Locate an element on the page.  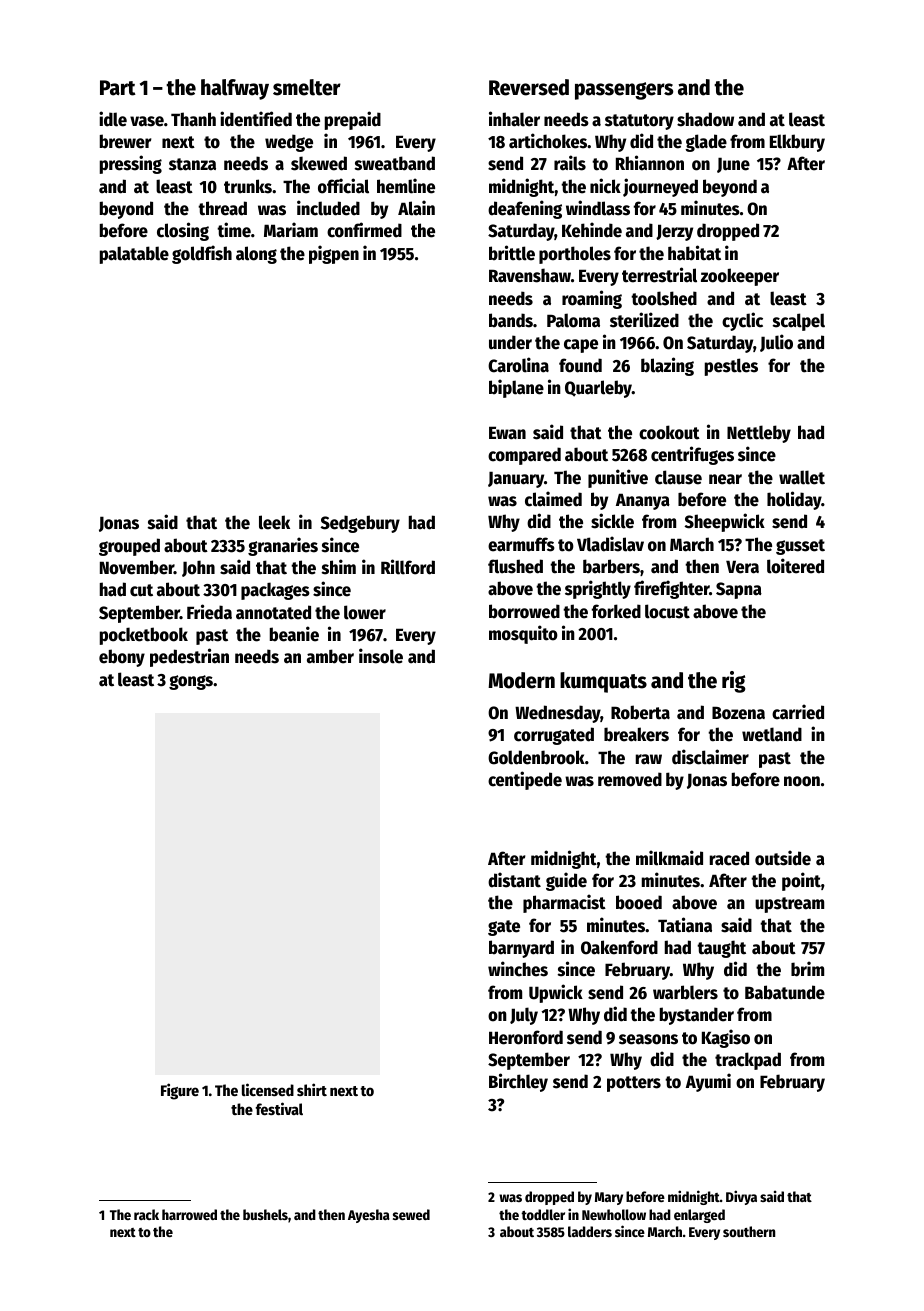
windlass is located at coordinates (598, 208).
